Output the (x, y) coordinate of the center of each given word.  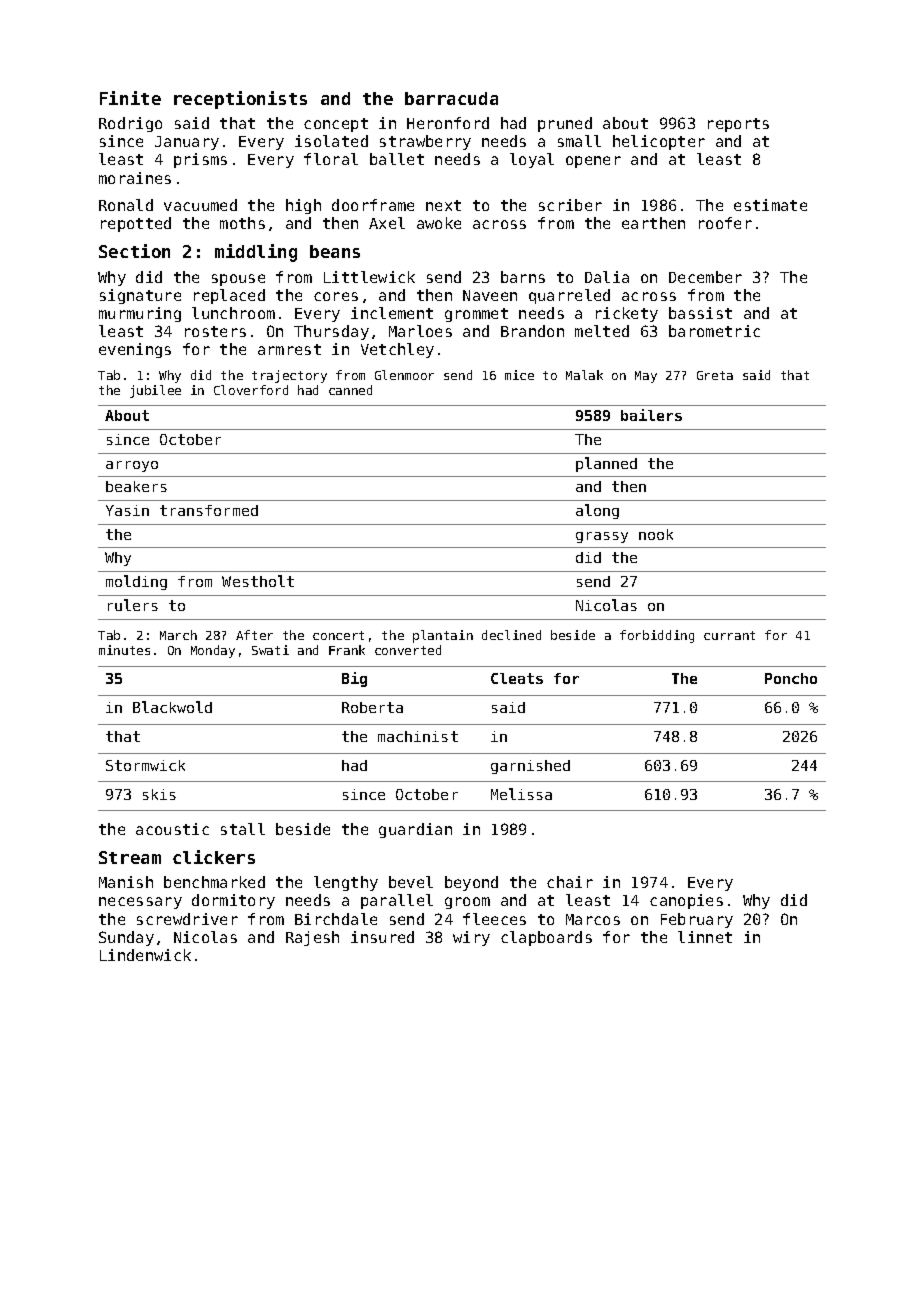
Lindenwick (145, 955)
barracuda (451, 98)
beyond (471, 883)
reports (738, 125)
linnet (705, 937)
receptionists (240, 100)
